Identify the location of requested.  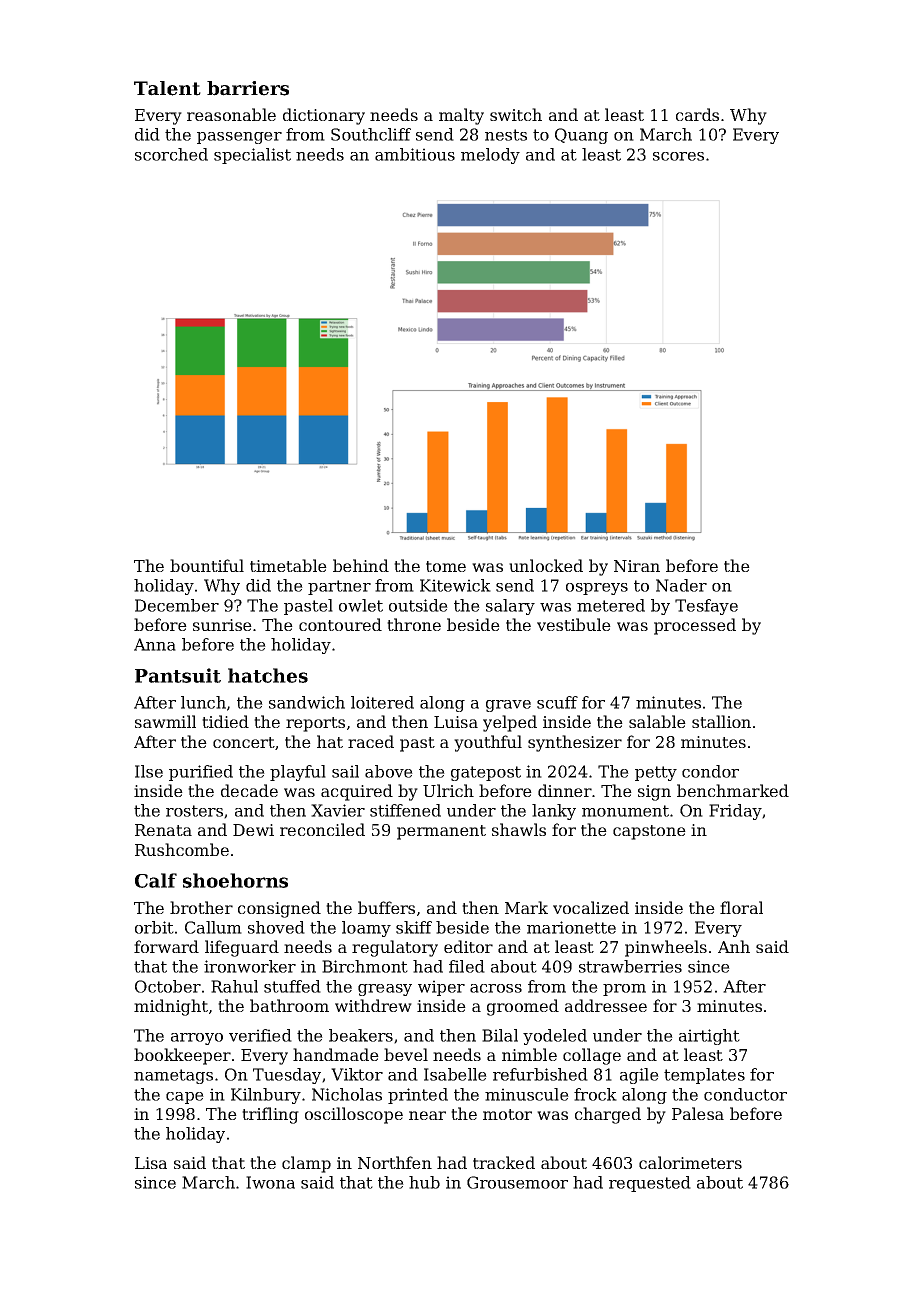
(650, 1184).
